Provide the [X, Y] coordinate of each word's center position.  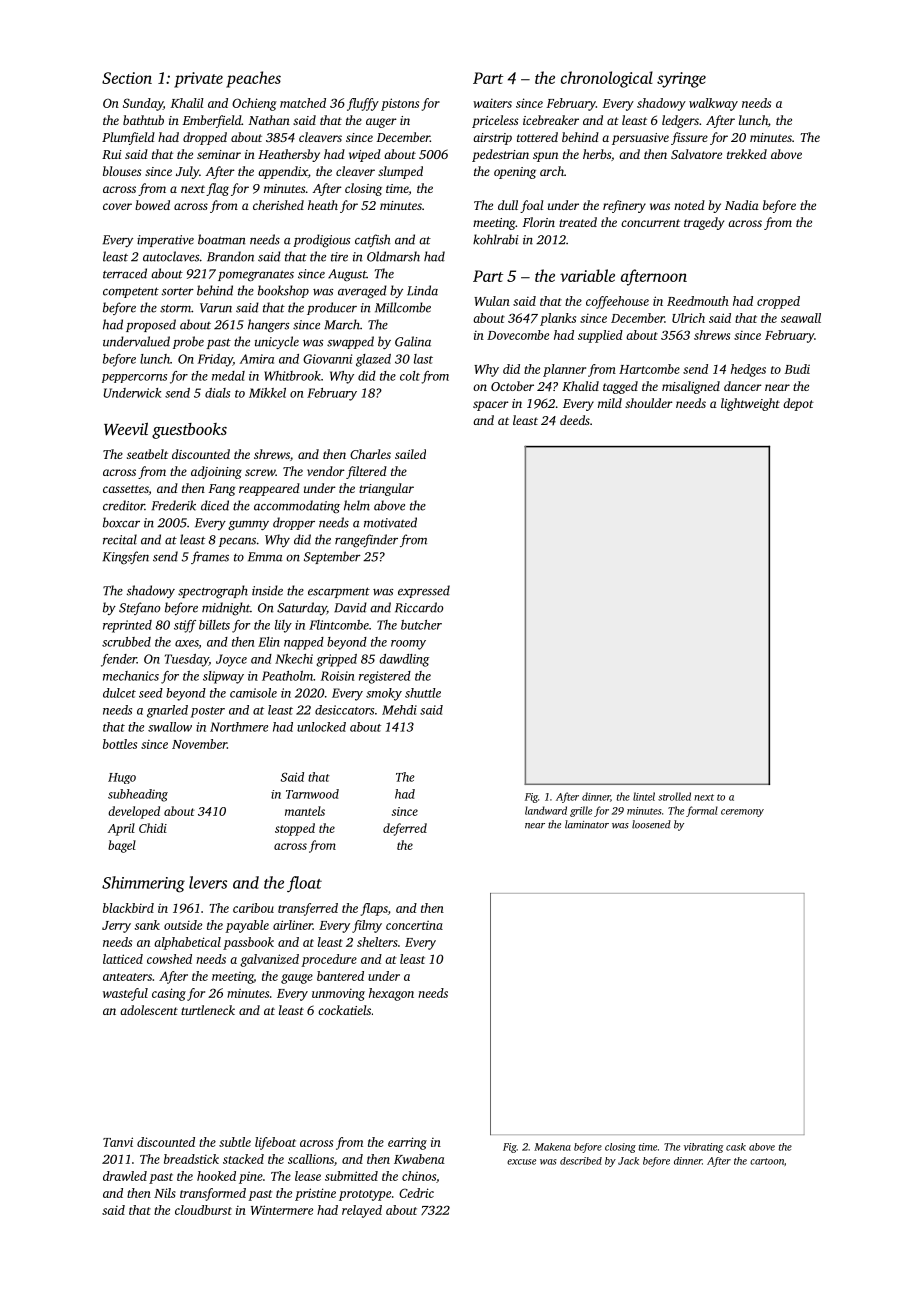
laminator [587, 824]
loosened [651, 824]
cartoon [767, 1161]
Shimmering [143, 884]
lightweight [750, 404]
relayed [362, 1211]
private [198, 80]
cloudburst [203, 1210]
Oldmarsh [393, 256]
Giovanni [327, 359]
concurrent [650, 223]
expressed [424, 591]
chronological [607, 79]
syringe [681, 80]
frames [210, 557]
